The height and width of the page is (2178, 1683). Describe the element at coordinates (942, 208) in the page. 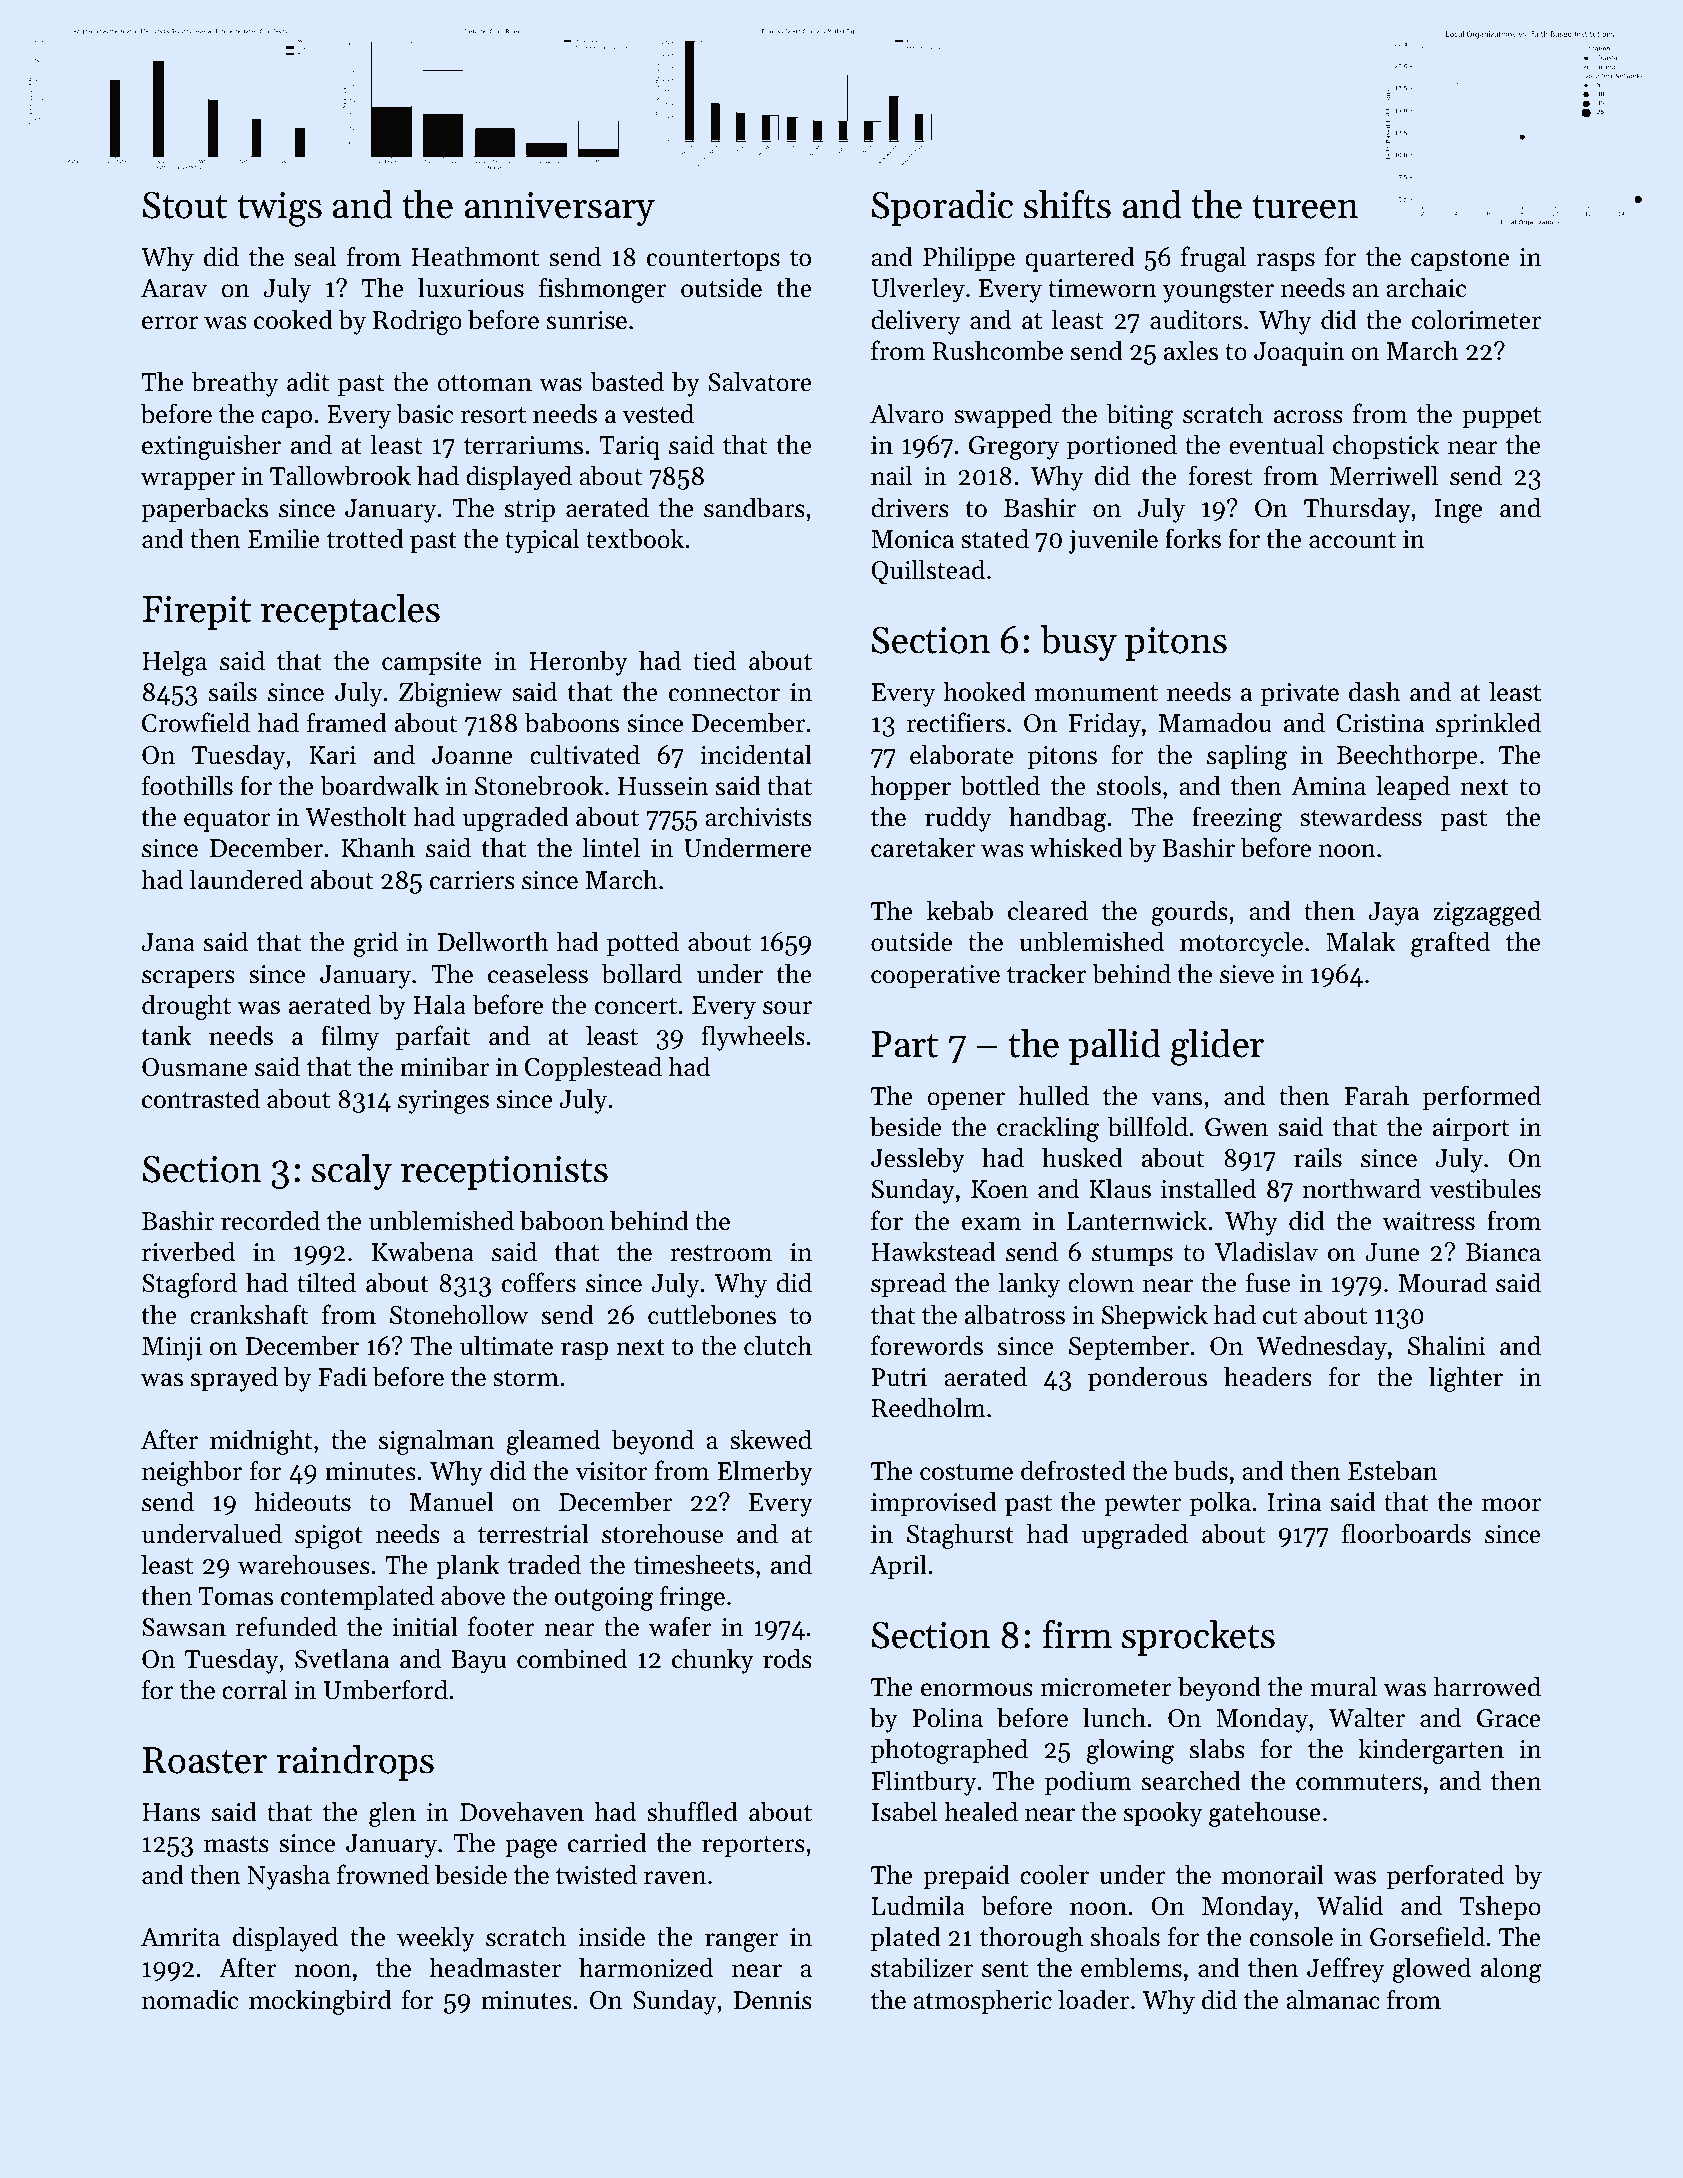

I see `Sporadic` at that location.
